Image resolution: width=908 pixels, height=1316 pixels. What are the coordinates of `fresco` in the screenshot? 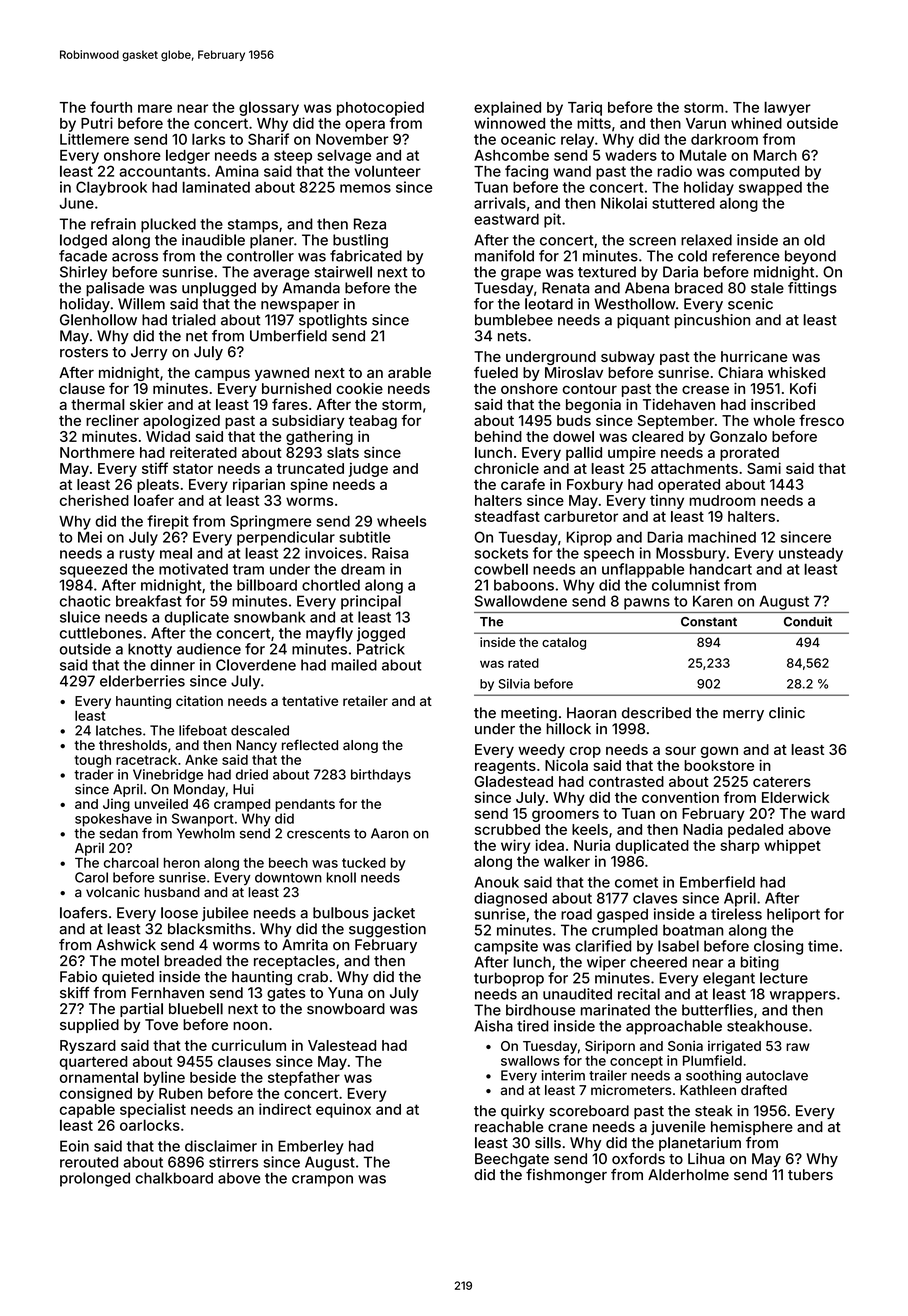 It's located at (821, 420).
